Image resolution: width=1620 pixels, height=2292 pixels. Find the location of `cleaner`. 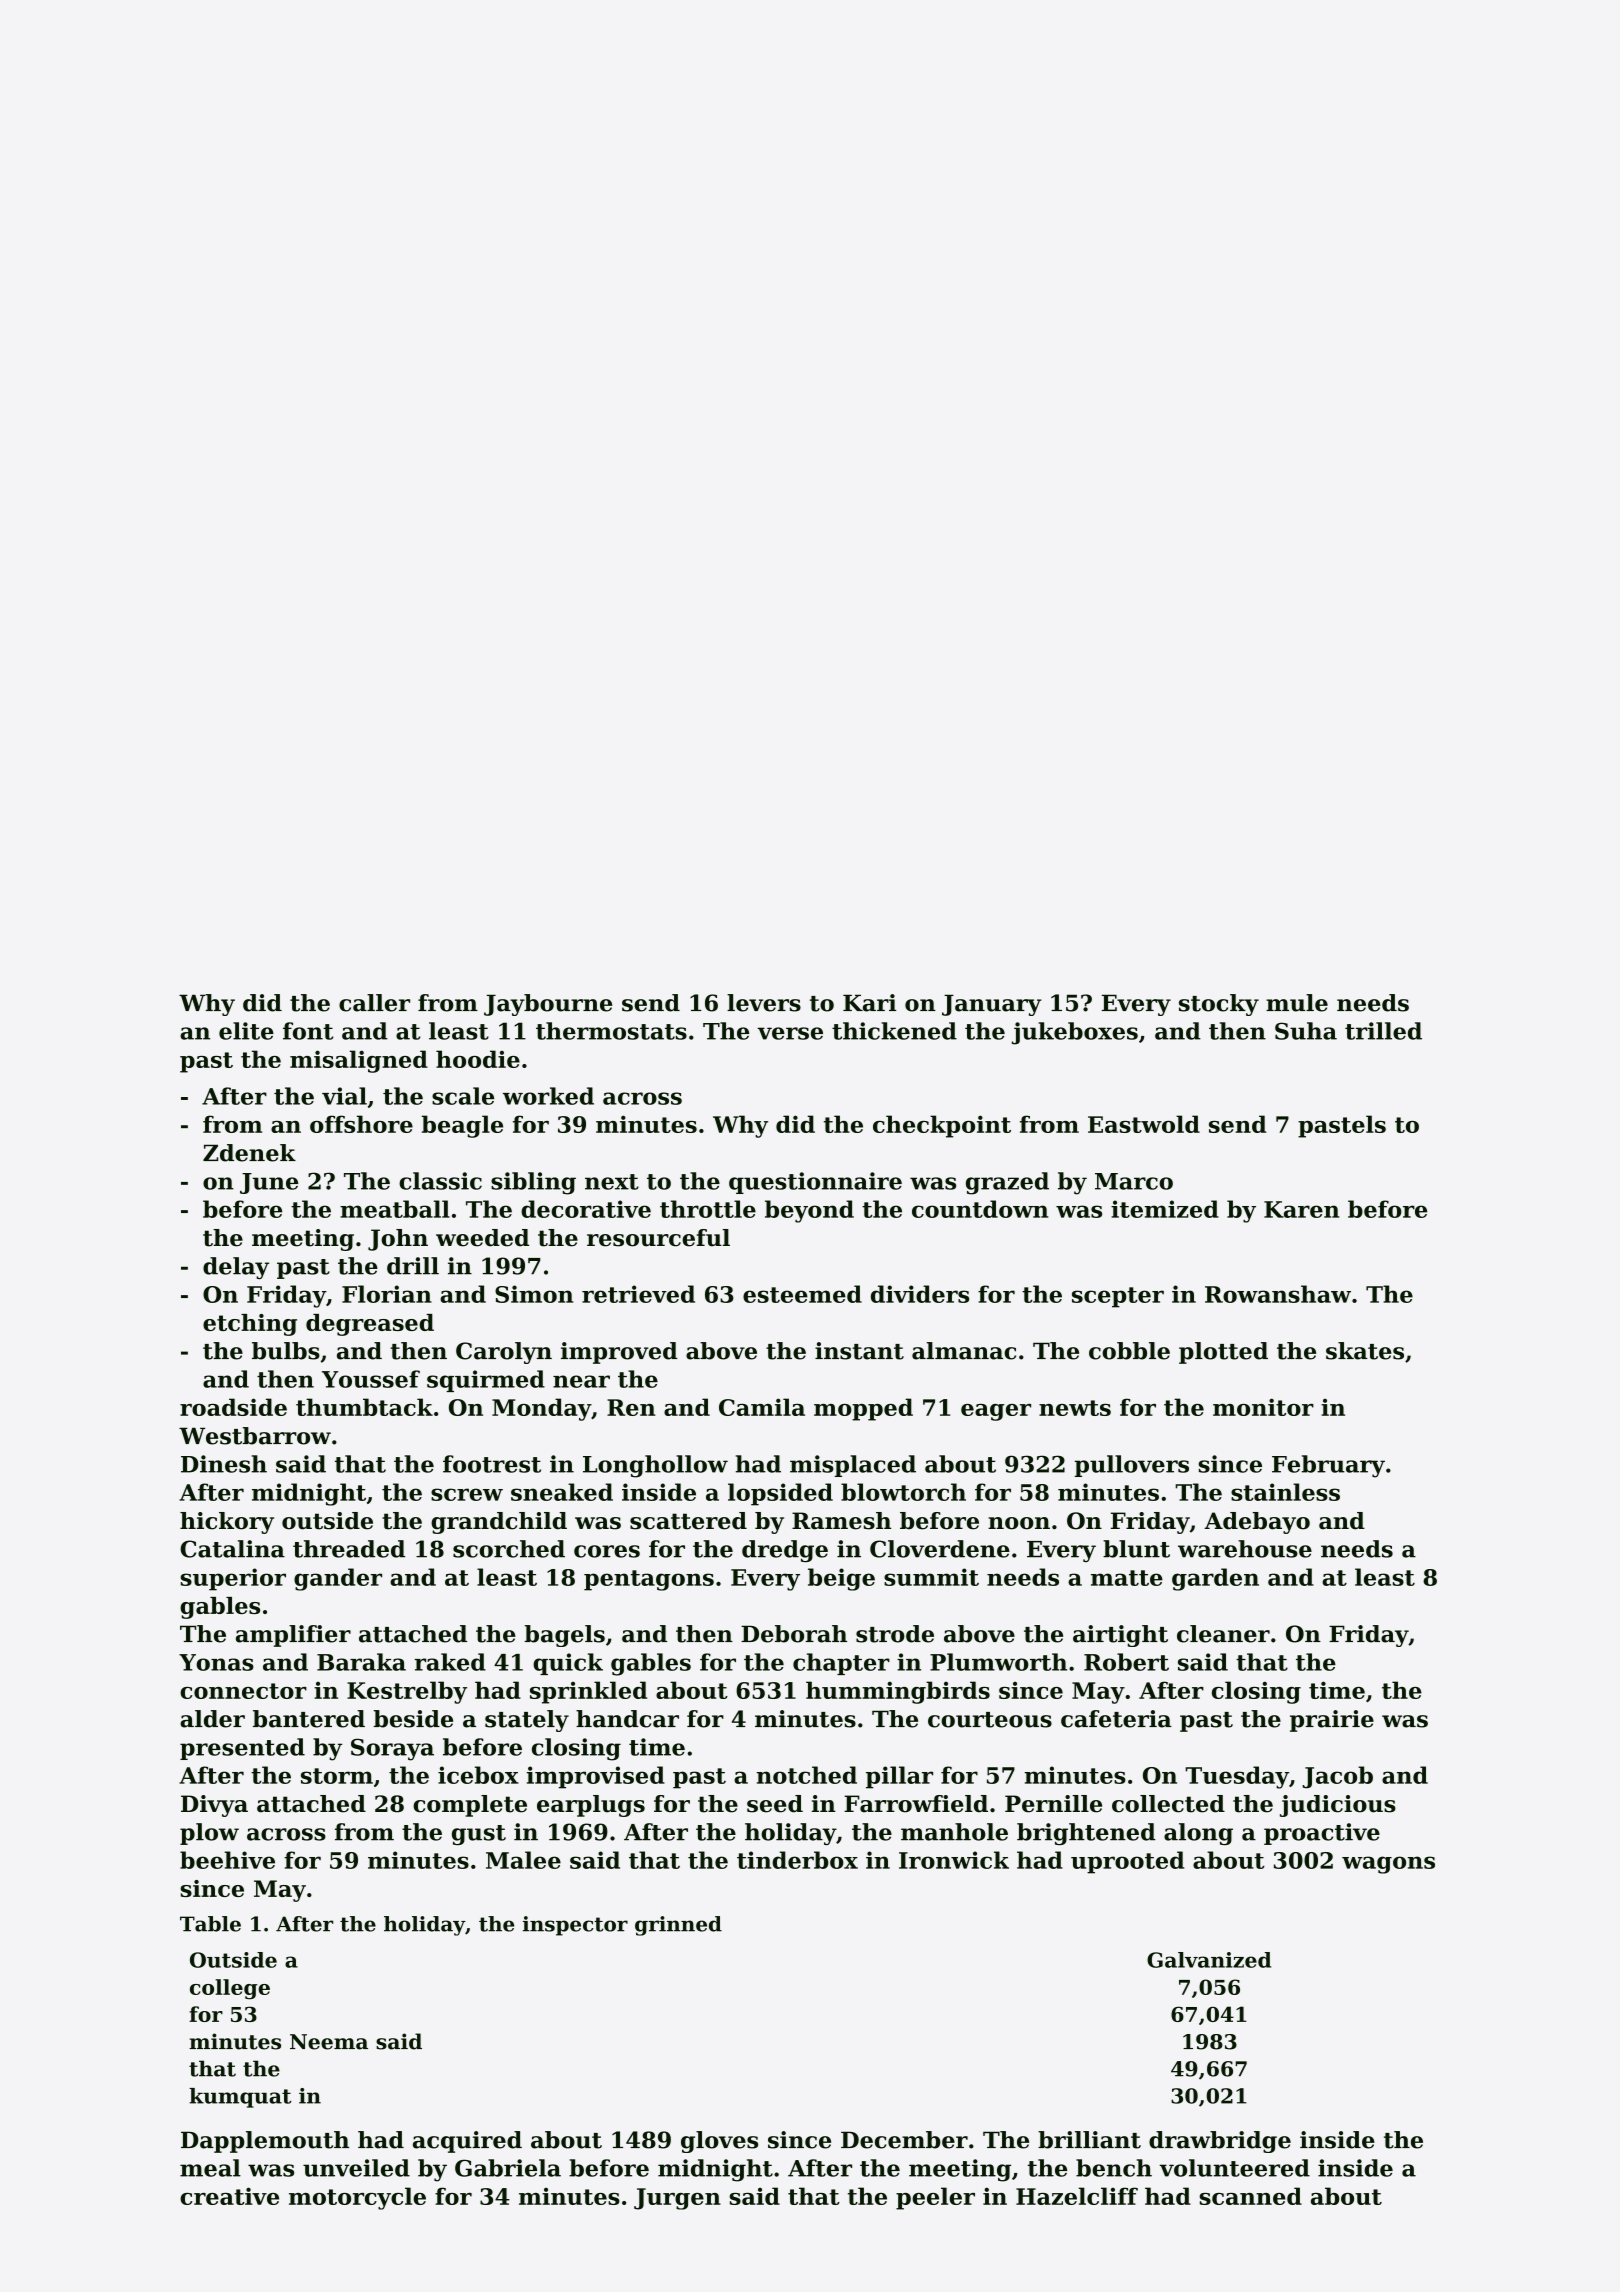

cleaner is located at coordinates (1223, 1634).
